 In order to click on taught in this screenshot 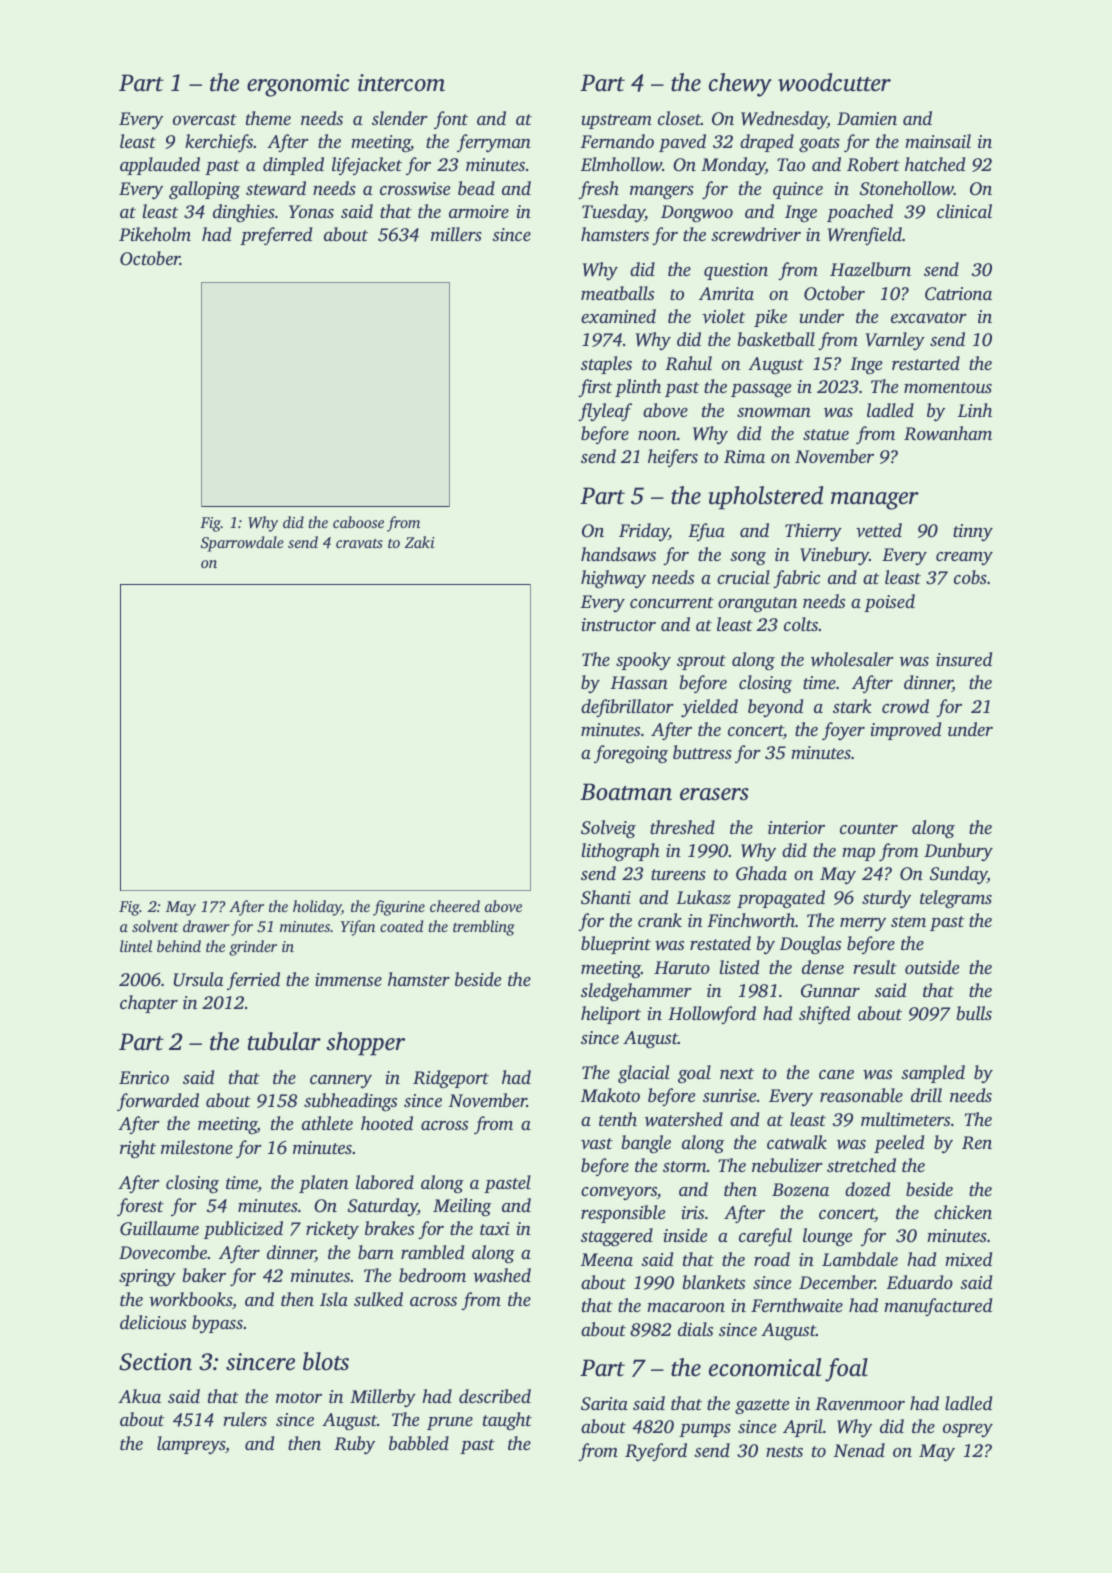, I will do `click(507, 1421)`.
